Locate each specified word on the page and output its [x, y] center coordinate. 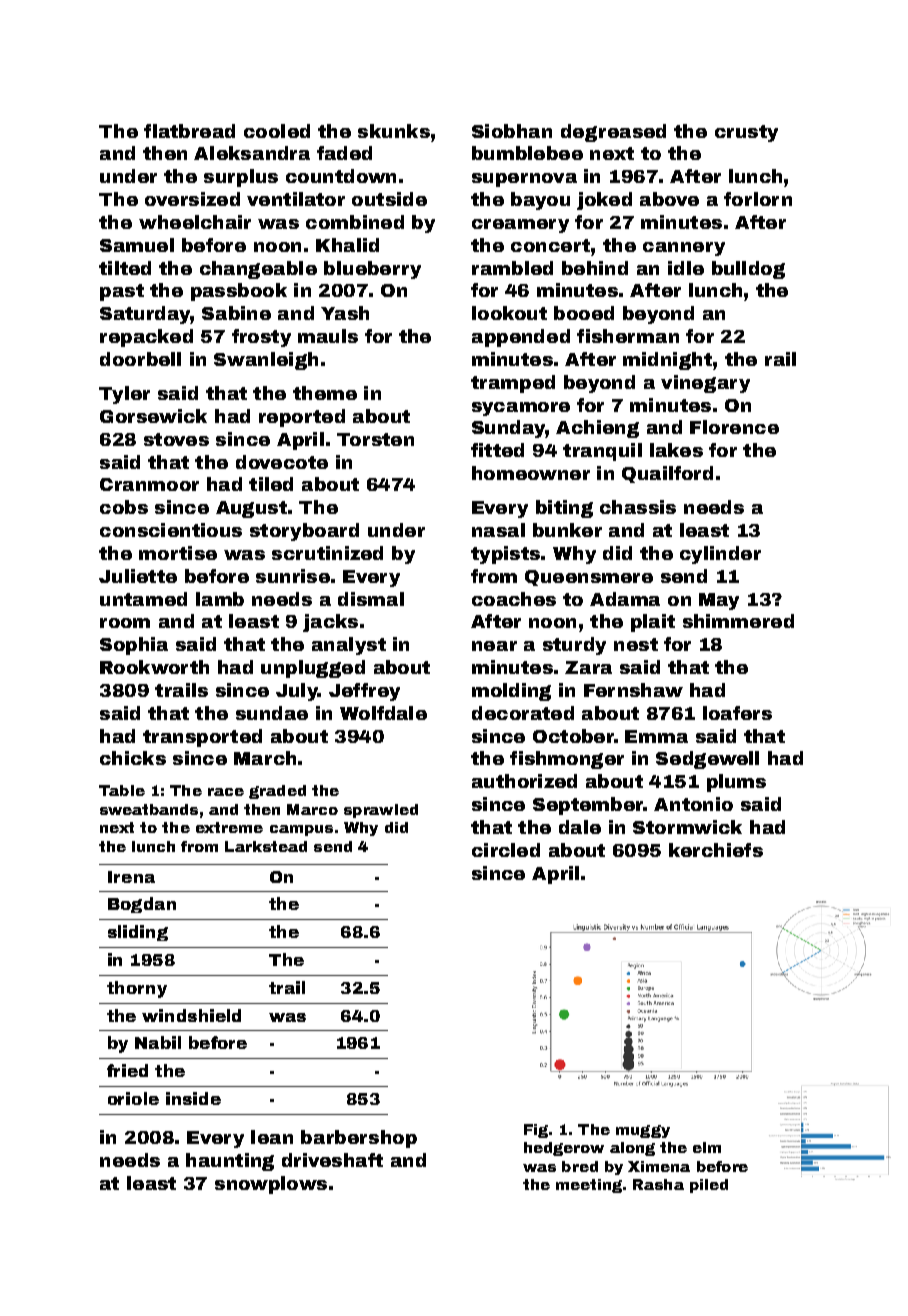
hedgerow [564, 1149]
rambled [512, 268]
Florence [734, 427]
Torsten [375, 439]
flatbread [189, 131]
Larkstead [266, 846]
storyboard [304, 532]
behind [595, 268]
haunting [230, 1162]
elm [707, 1147]
